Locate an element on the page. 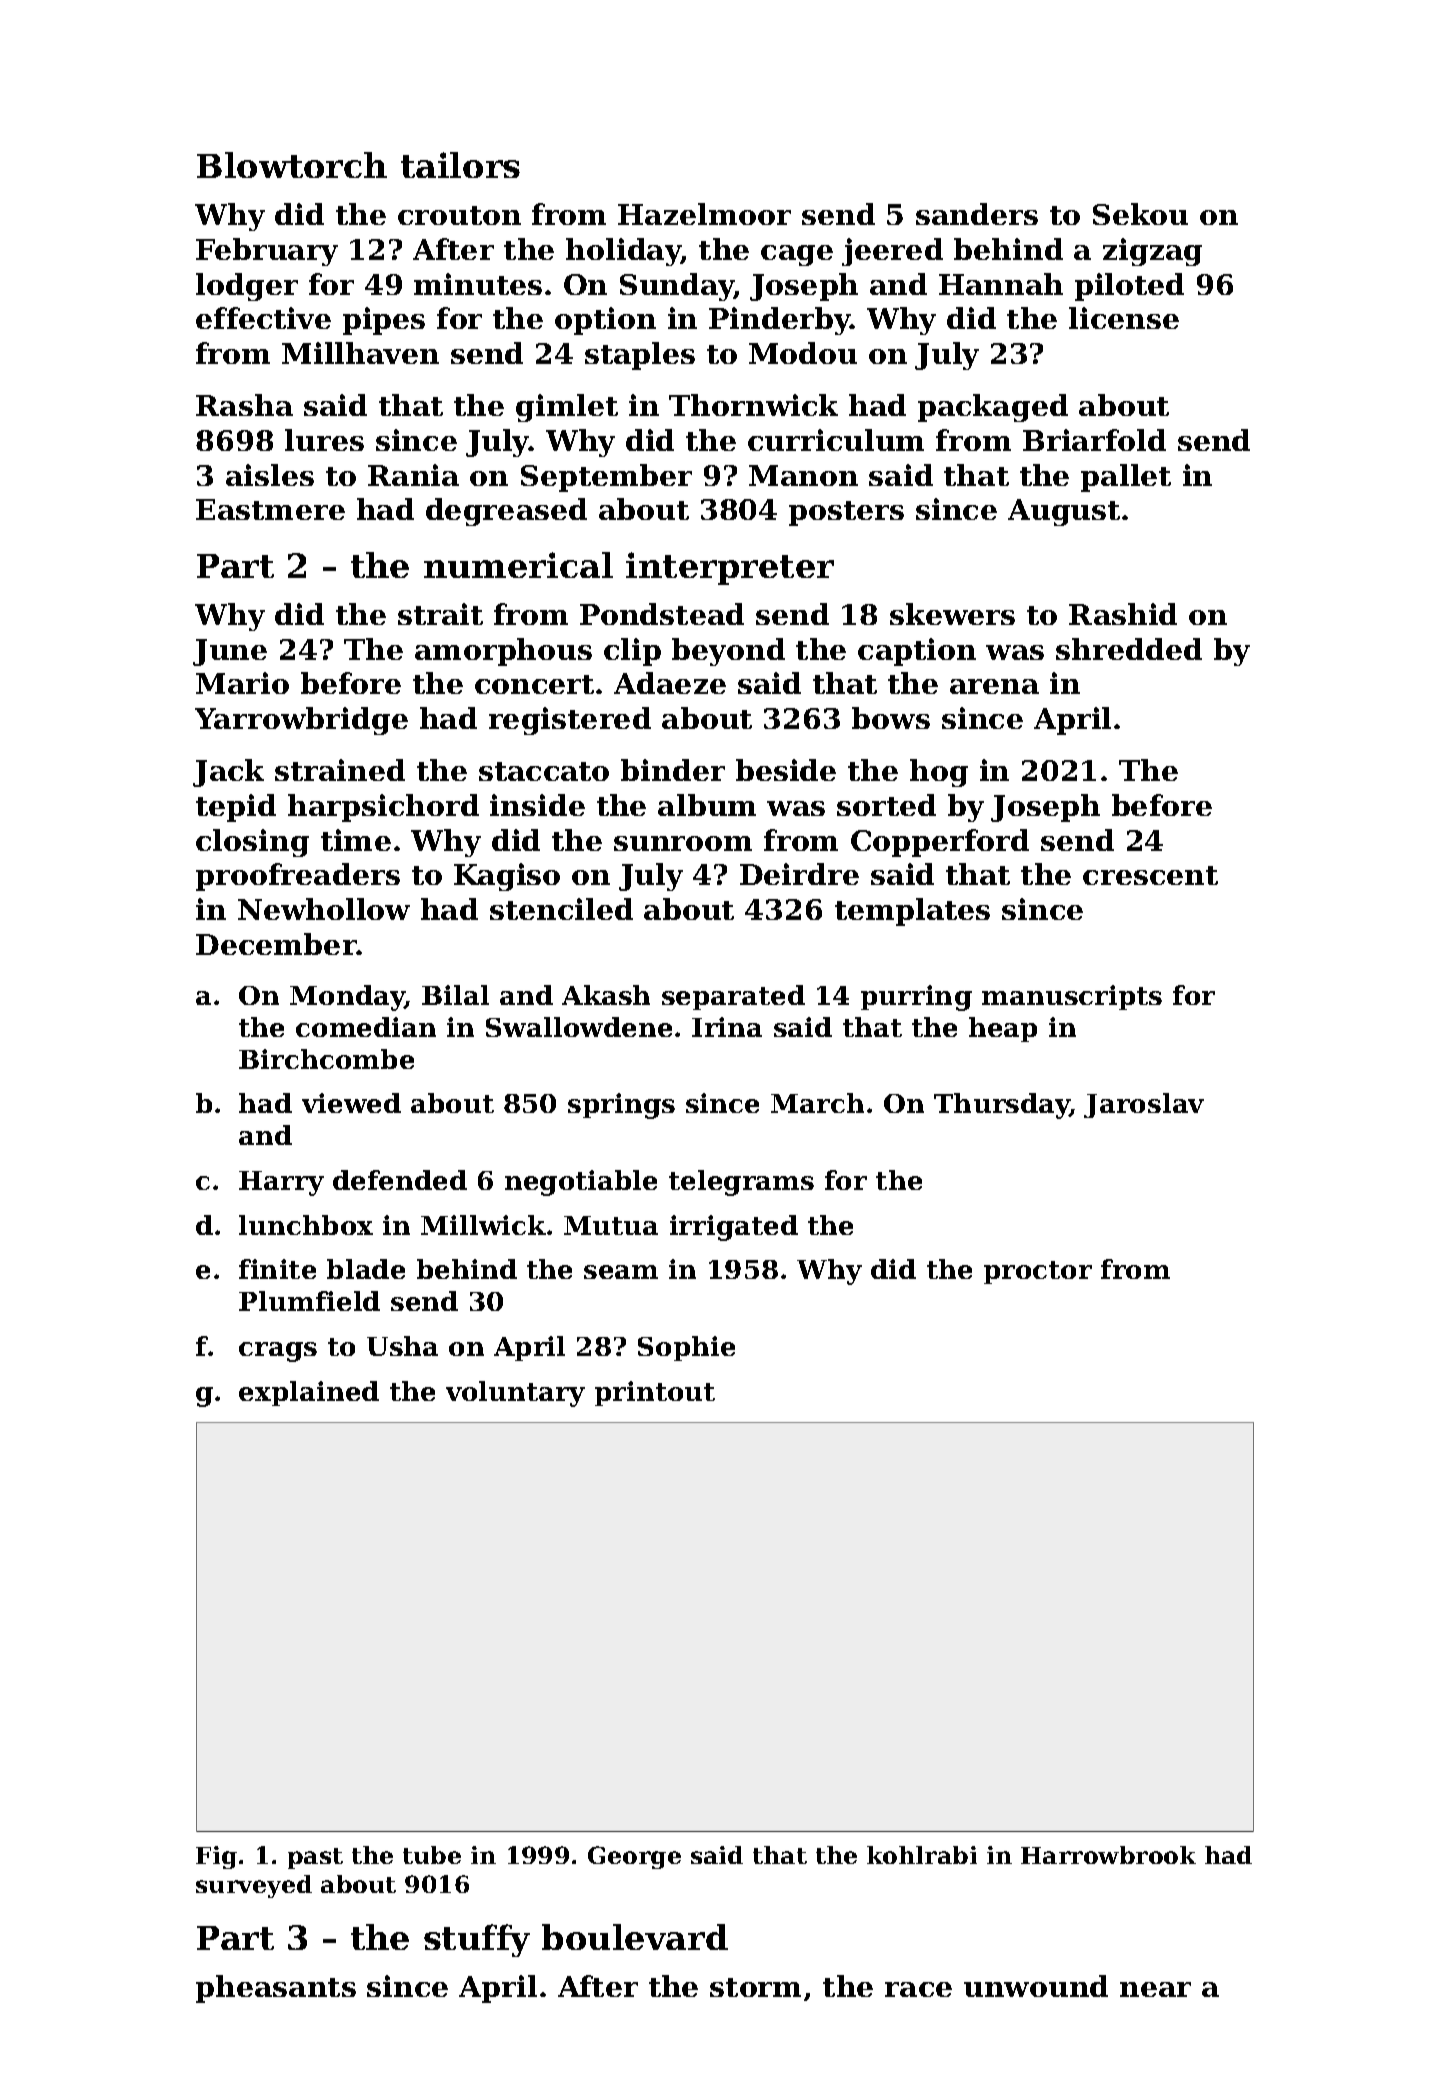 Image resolution: width=1450 pixels, height=2100 pixels. irrigated is located at coordinates (734, 1228).
